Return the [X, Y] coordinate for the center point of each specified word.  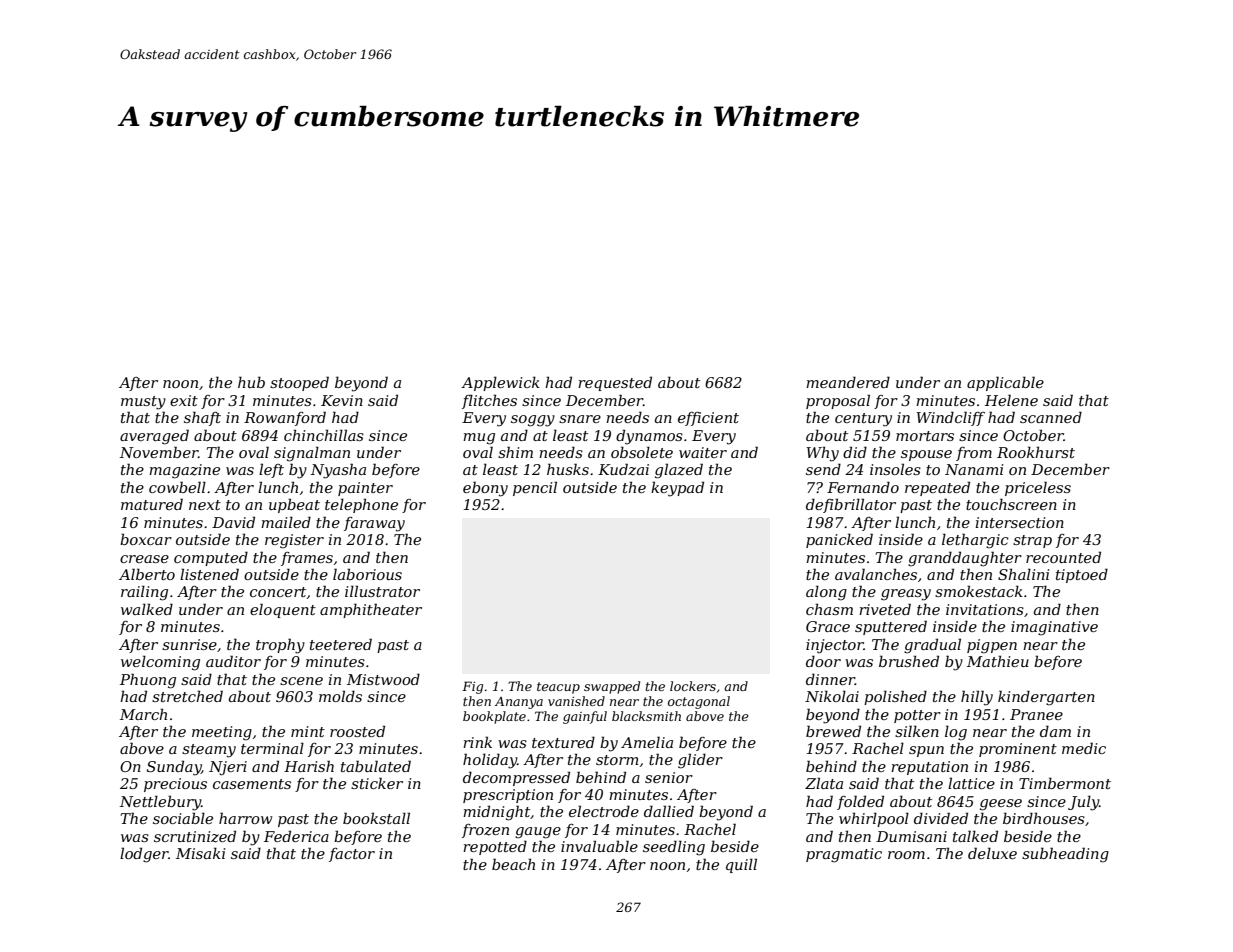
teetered [341, 644]
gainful [585, 717]
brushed [909, 661]
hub [251, 382]
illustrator [382, 591]
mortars [925, 436]
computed [211, 558]
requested [615, 383]
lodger [144, 855]
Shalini [1024, 574]
